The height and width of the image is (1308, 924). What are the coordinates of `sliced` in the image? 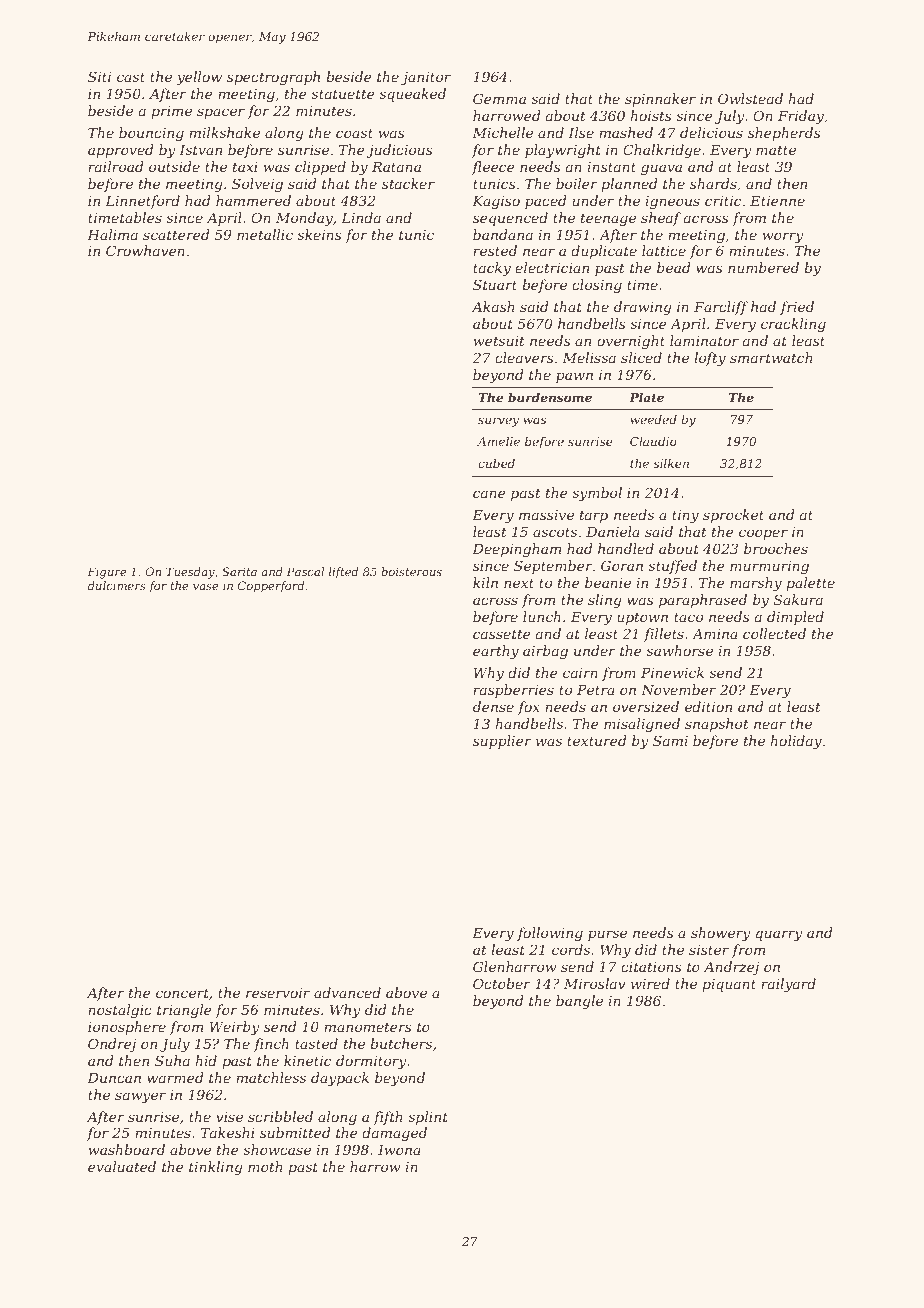 It's located at (641, 357).
